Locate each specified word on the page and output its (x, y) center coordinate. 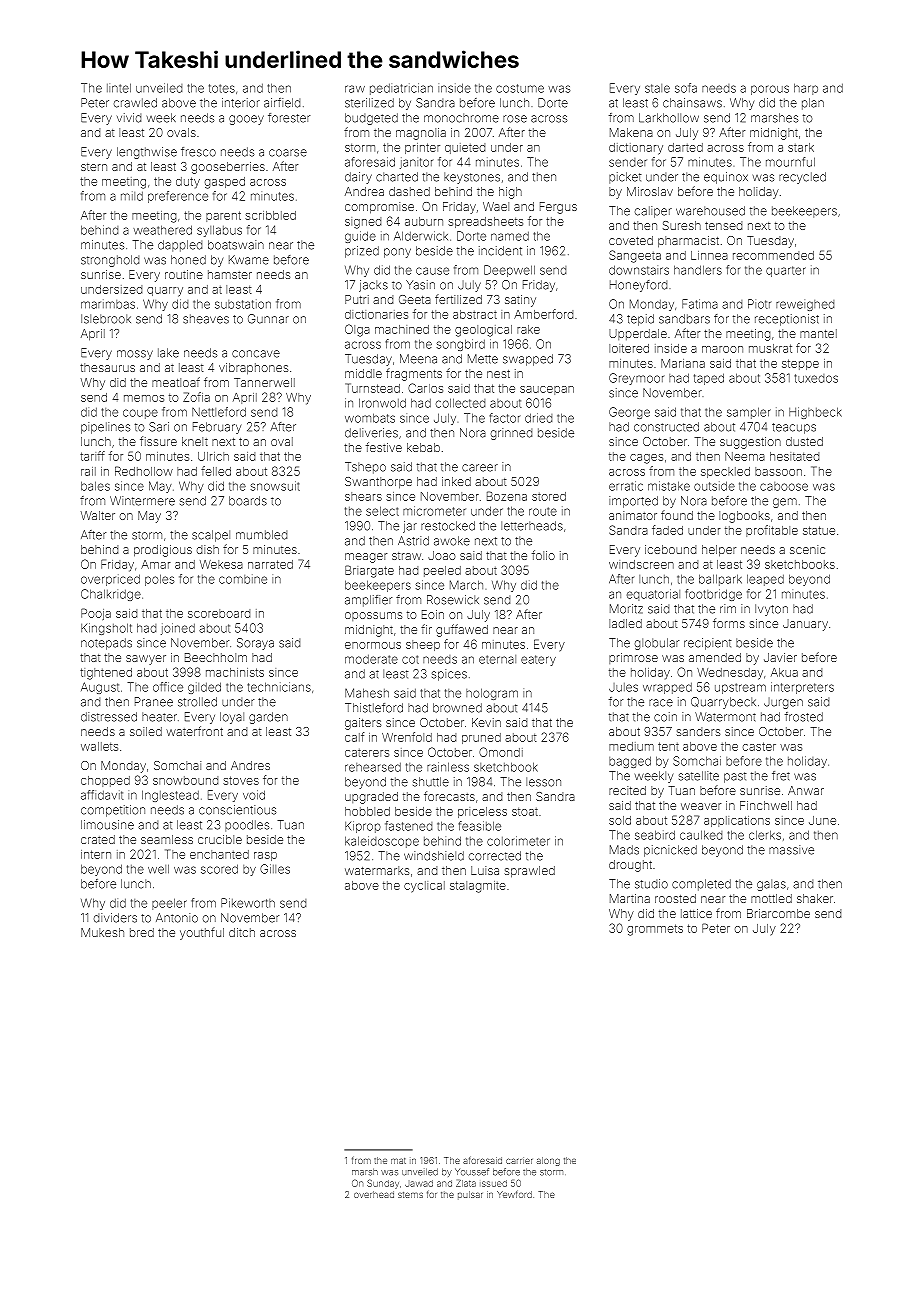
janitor (416, 163)
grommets (655, 930)
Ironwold (382, 403)
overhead (374, 1194)
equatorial (653, 595)
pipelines (105, 428)
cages (646, 459)
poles (159, 580)
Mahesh (367, 693)
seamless (167, 839)
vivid (129, 118)
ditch (242, 932)
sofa (686, 88)
